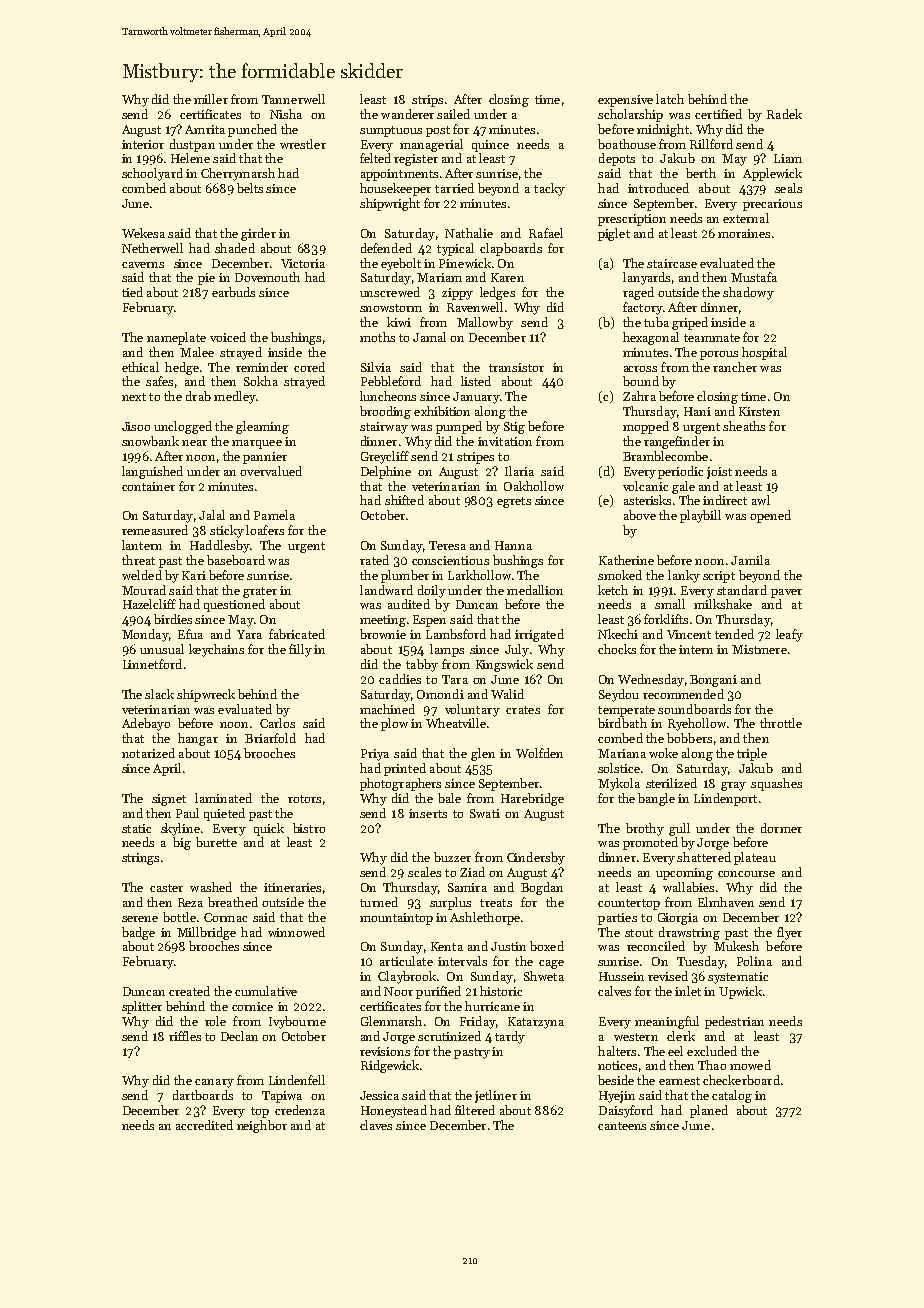 The height and width of the screenshot is (1308, 924). Describe the element at coordinates (270, 738) in the screenshot. I see `Briarfold` at that location.
